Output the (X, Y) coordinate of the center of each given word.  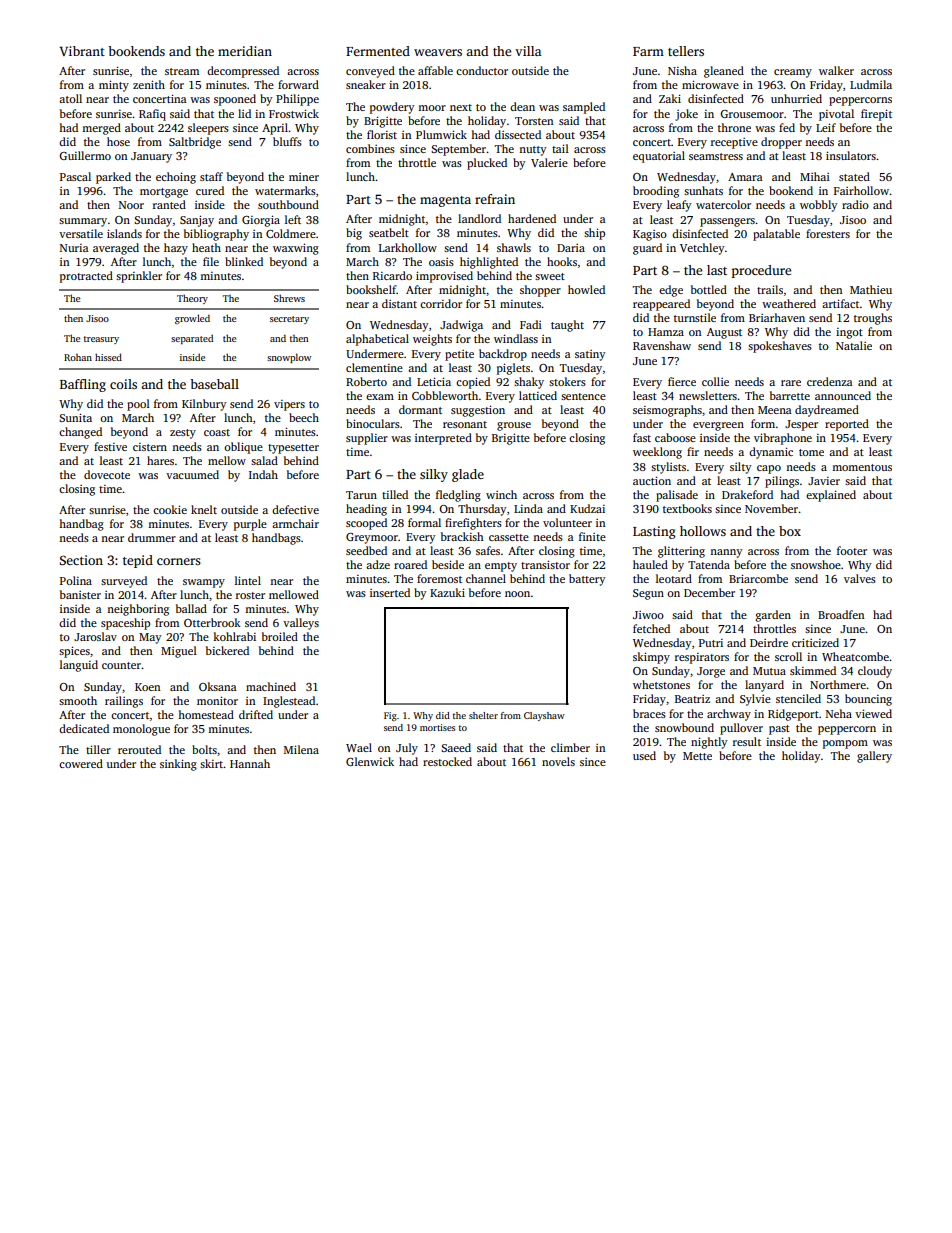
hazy (176, 249)
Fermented (378, 51)
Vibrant (82, 51)
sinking (178, 765)
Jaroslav (95, 636)
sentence (583, 396)
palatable (776, 235)
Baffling (83, 385)
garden (773, 616)
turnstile (695, 317)
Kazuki (447, 592)
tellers (686, 51)
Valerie (549, 162)
